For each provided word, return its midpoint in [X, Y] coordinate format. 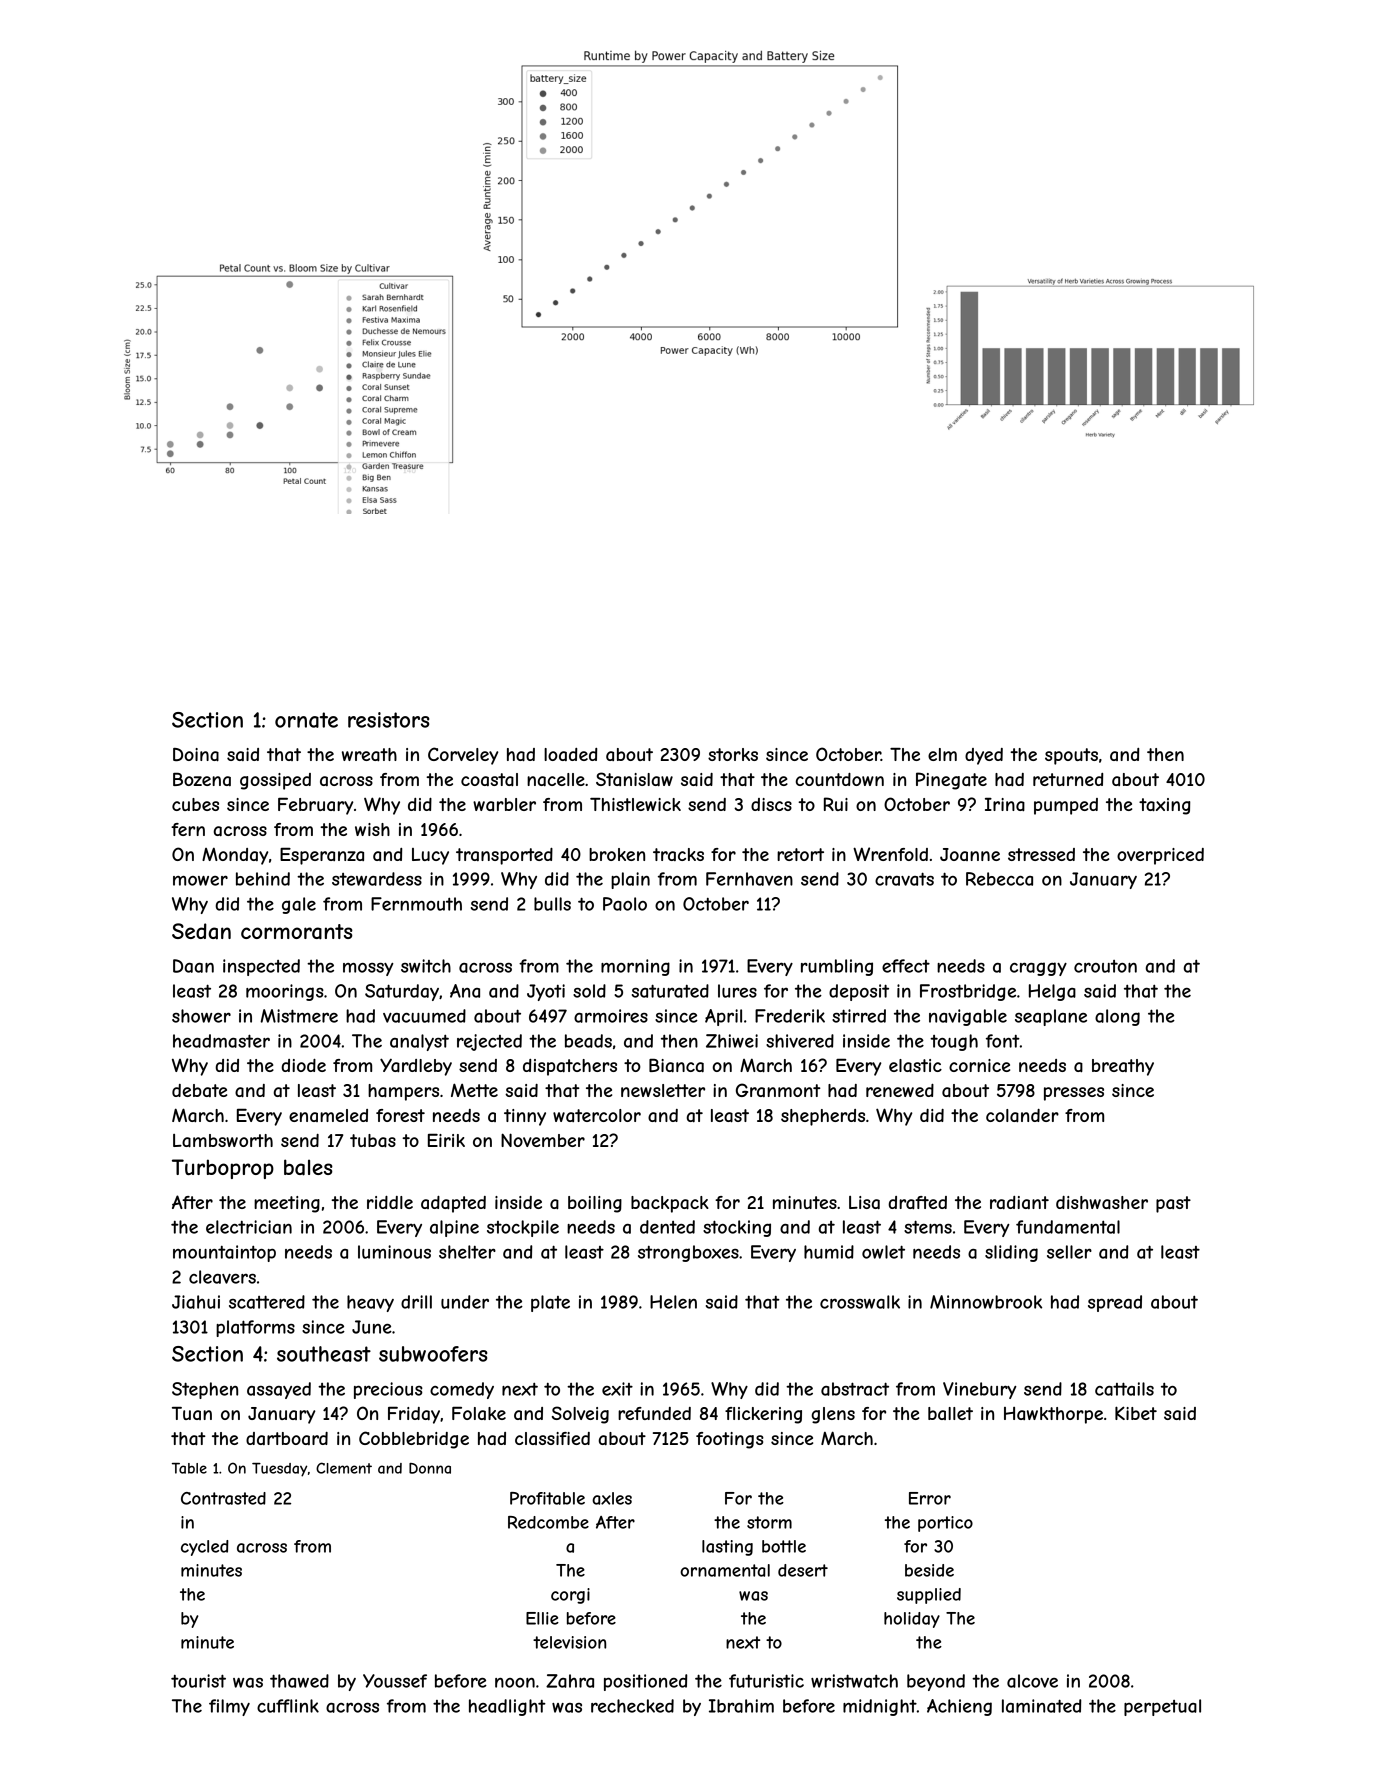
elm [942, 754]
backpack [670, 1204]
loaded [570, 754]
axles [612, 1498]
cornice [979, 1065]
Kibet [1136, 1413]
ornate [306, 720]
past [1173, 1204]
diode [303, 1065]
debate [199, 1090]
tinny [525, 1117]
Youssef [395, 1681]
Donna [430, 1468]
